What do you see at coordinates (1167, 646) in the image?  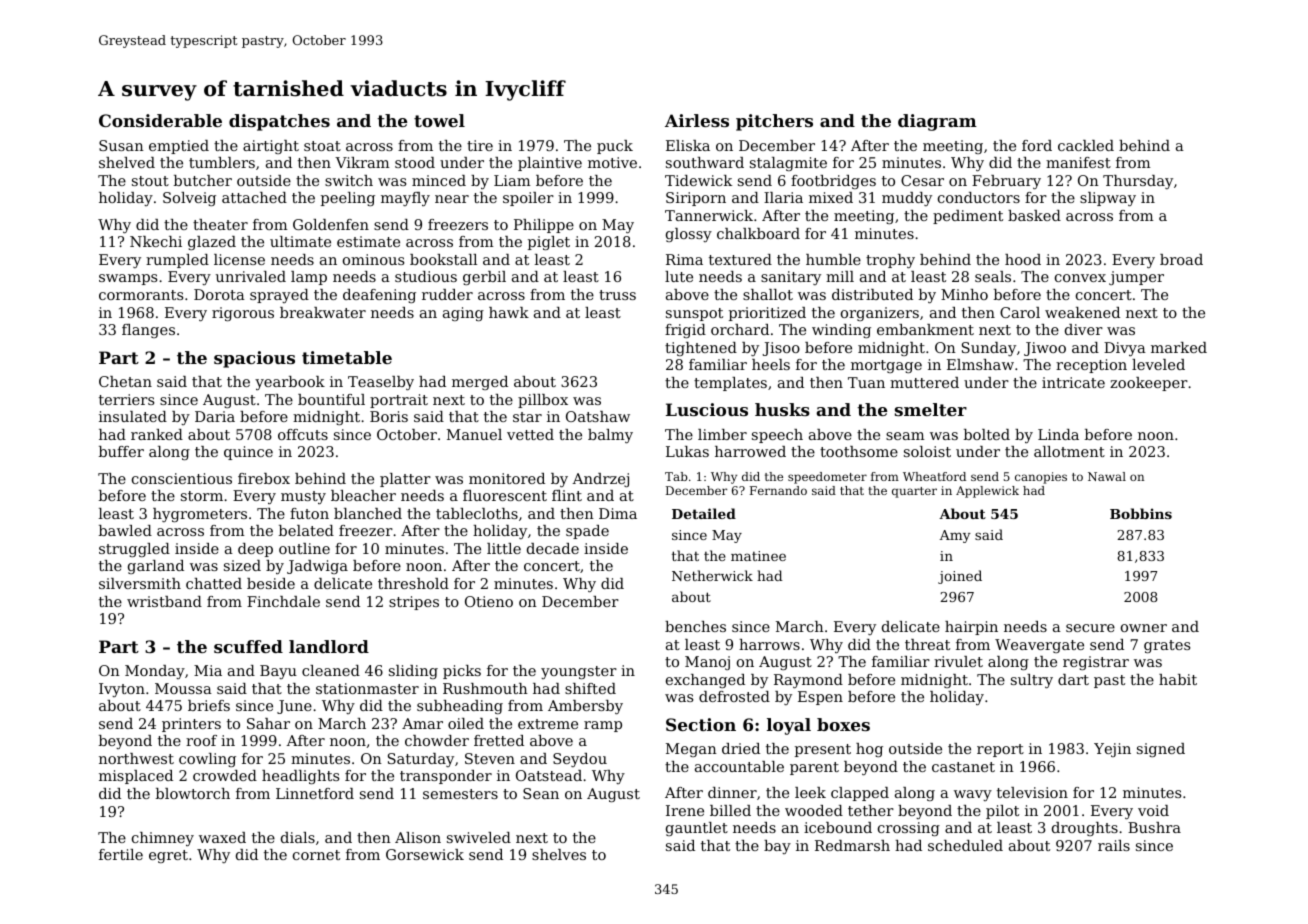 I see `grates` at bounding box center [1167, 646].
